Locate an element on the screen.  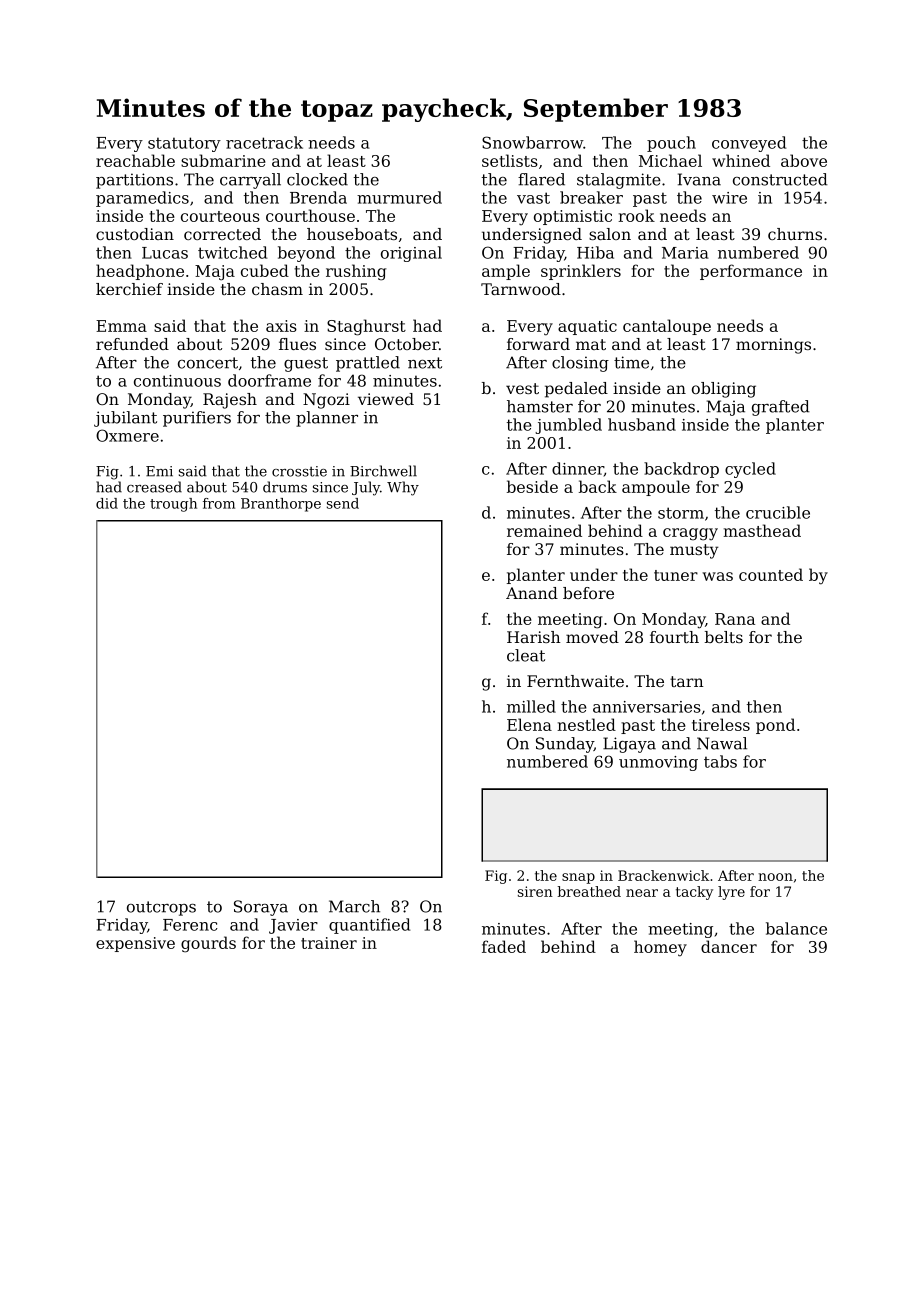
counted is located at coordinates (771, 574).
